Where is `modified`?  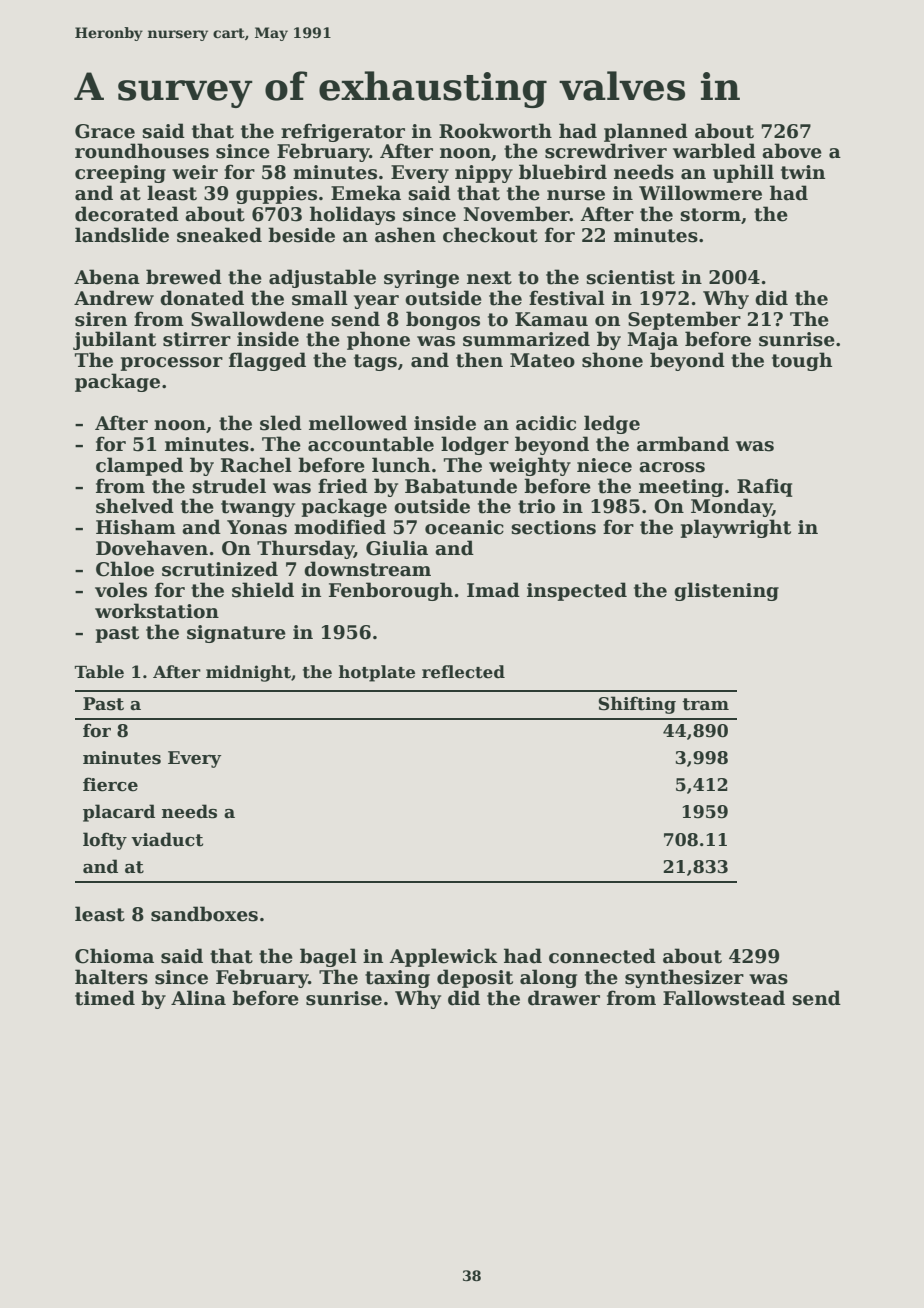 modified is located at coordinates (340, 527).
